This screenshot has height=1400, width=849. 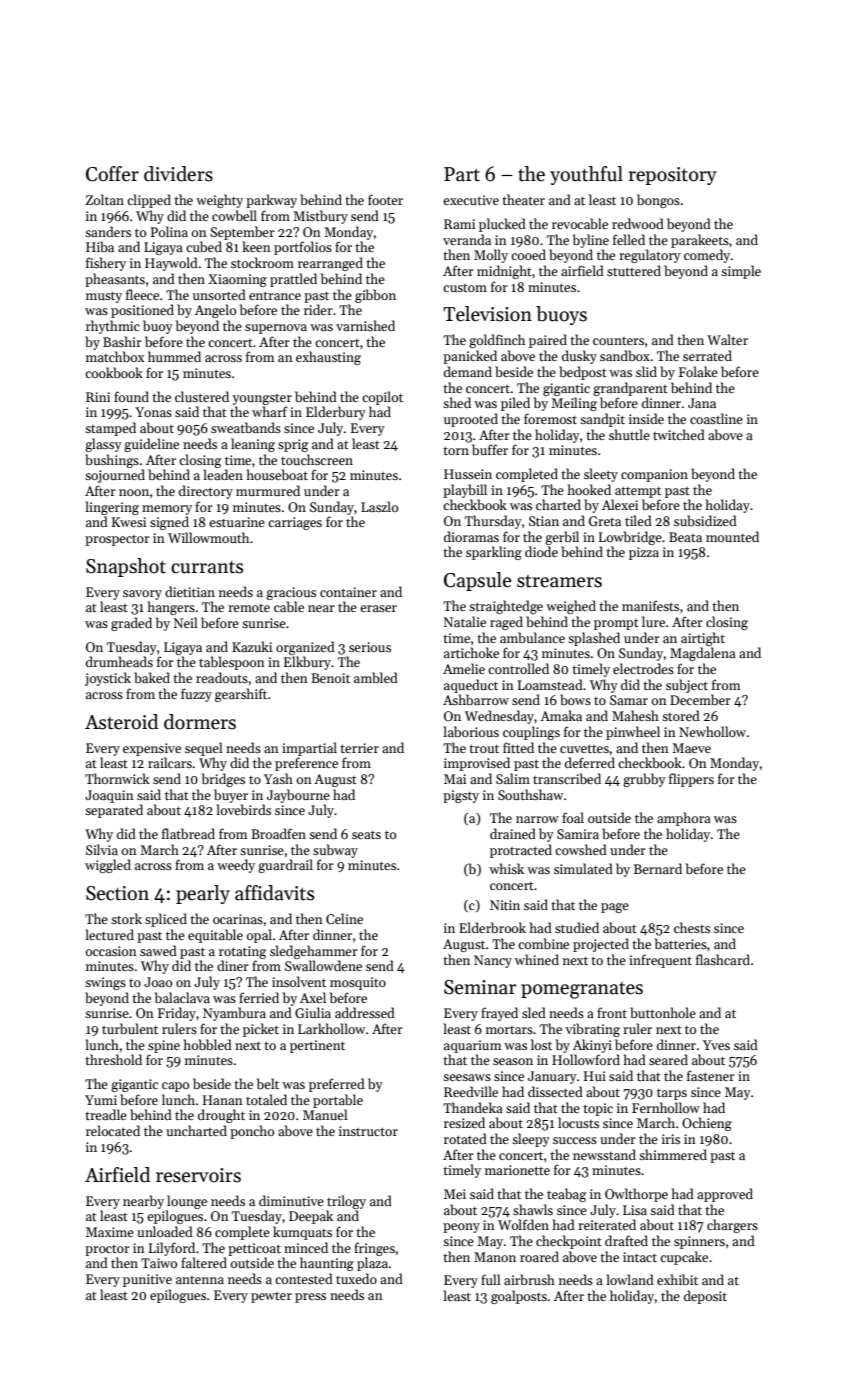 I want to click on Rami, so click(x=459, y=224).
